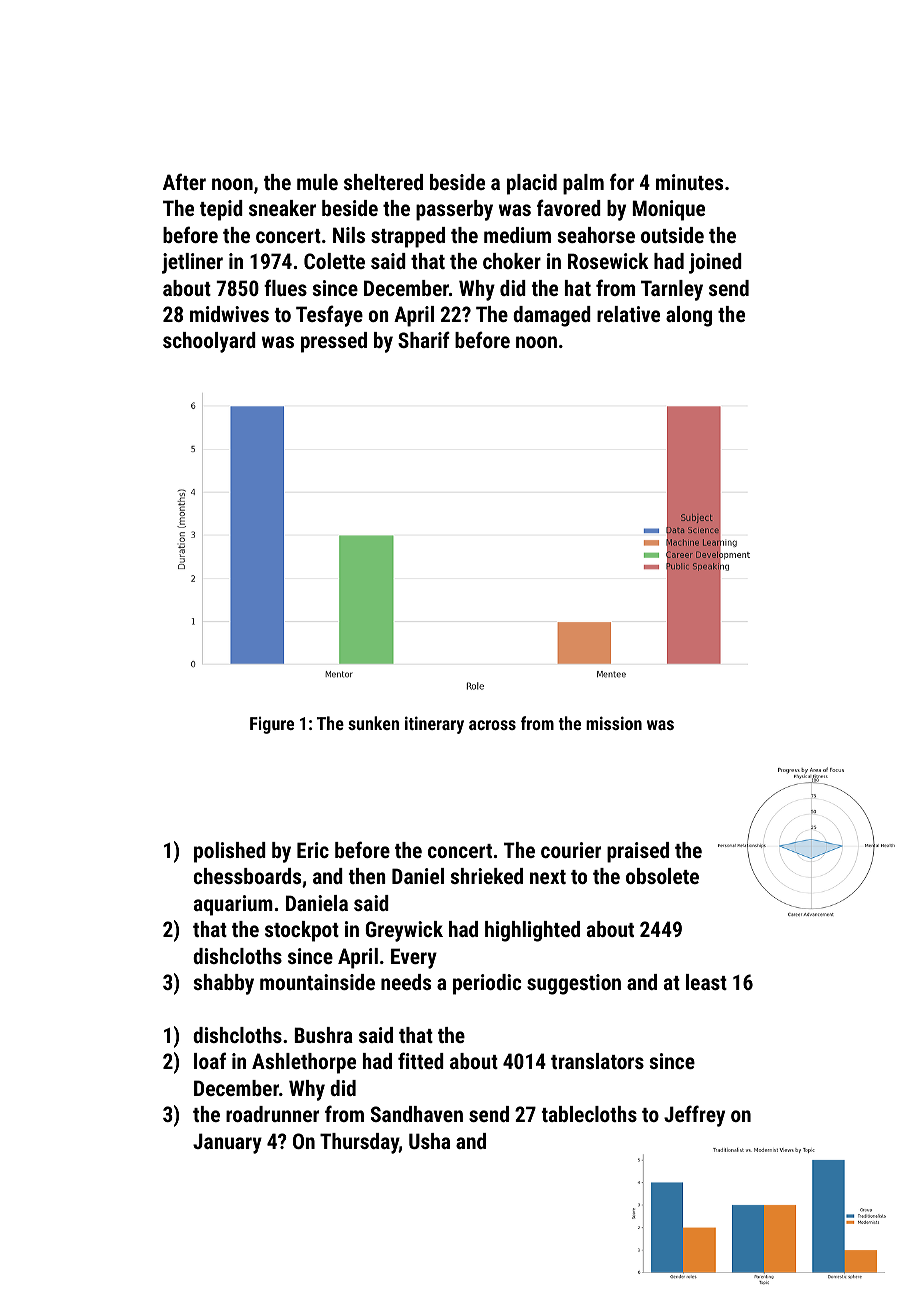 This screenshot has height=1311, width=924. Describe the element at coordinates (272, 725) in the screenshot. I see `Figure` at that location.
